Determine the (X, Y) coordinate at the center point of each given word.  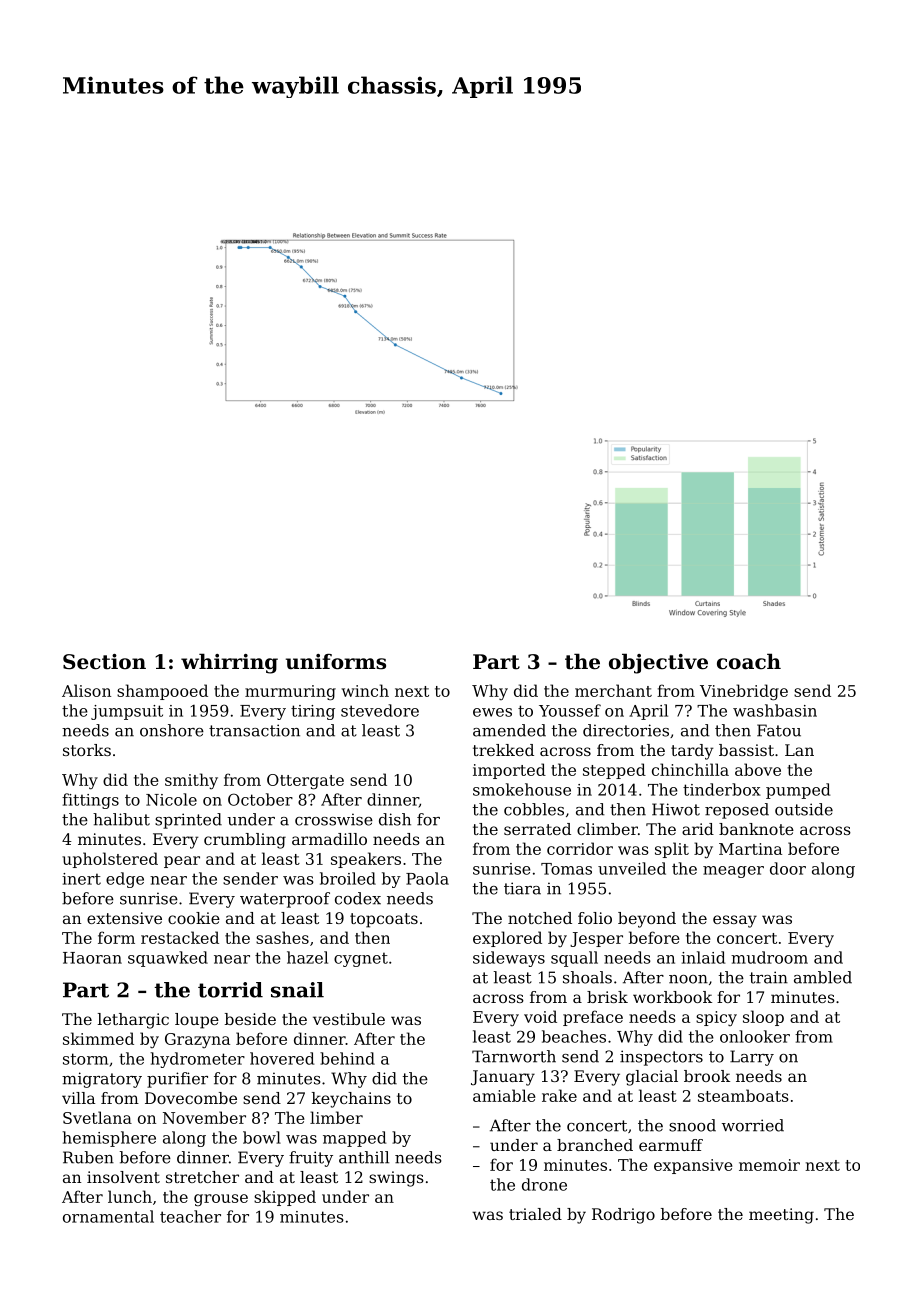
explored (507, 939)
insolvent (123, 1177)
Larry (752, 1058)
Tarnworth (514, 1056)
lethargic (133, 1021)
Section (104, 662)
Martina (750, 849)
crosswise (334, 819)
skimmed (98, 1038)
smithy (191, 781)
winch (365, 690)
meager (733, 872)
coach (749, 661)
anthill (364, 1157)
